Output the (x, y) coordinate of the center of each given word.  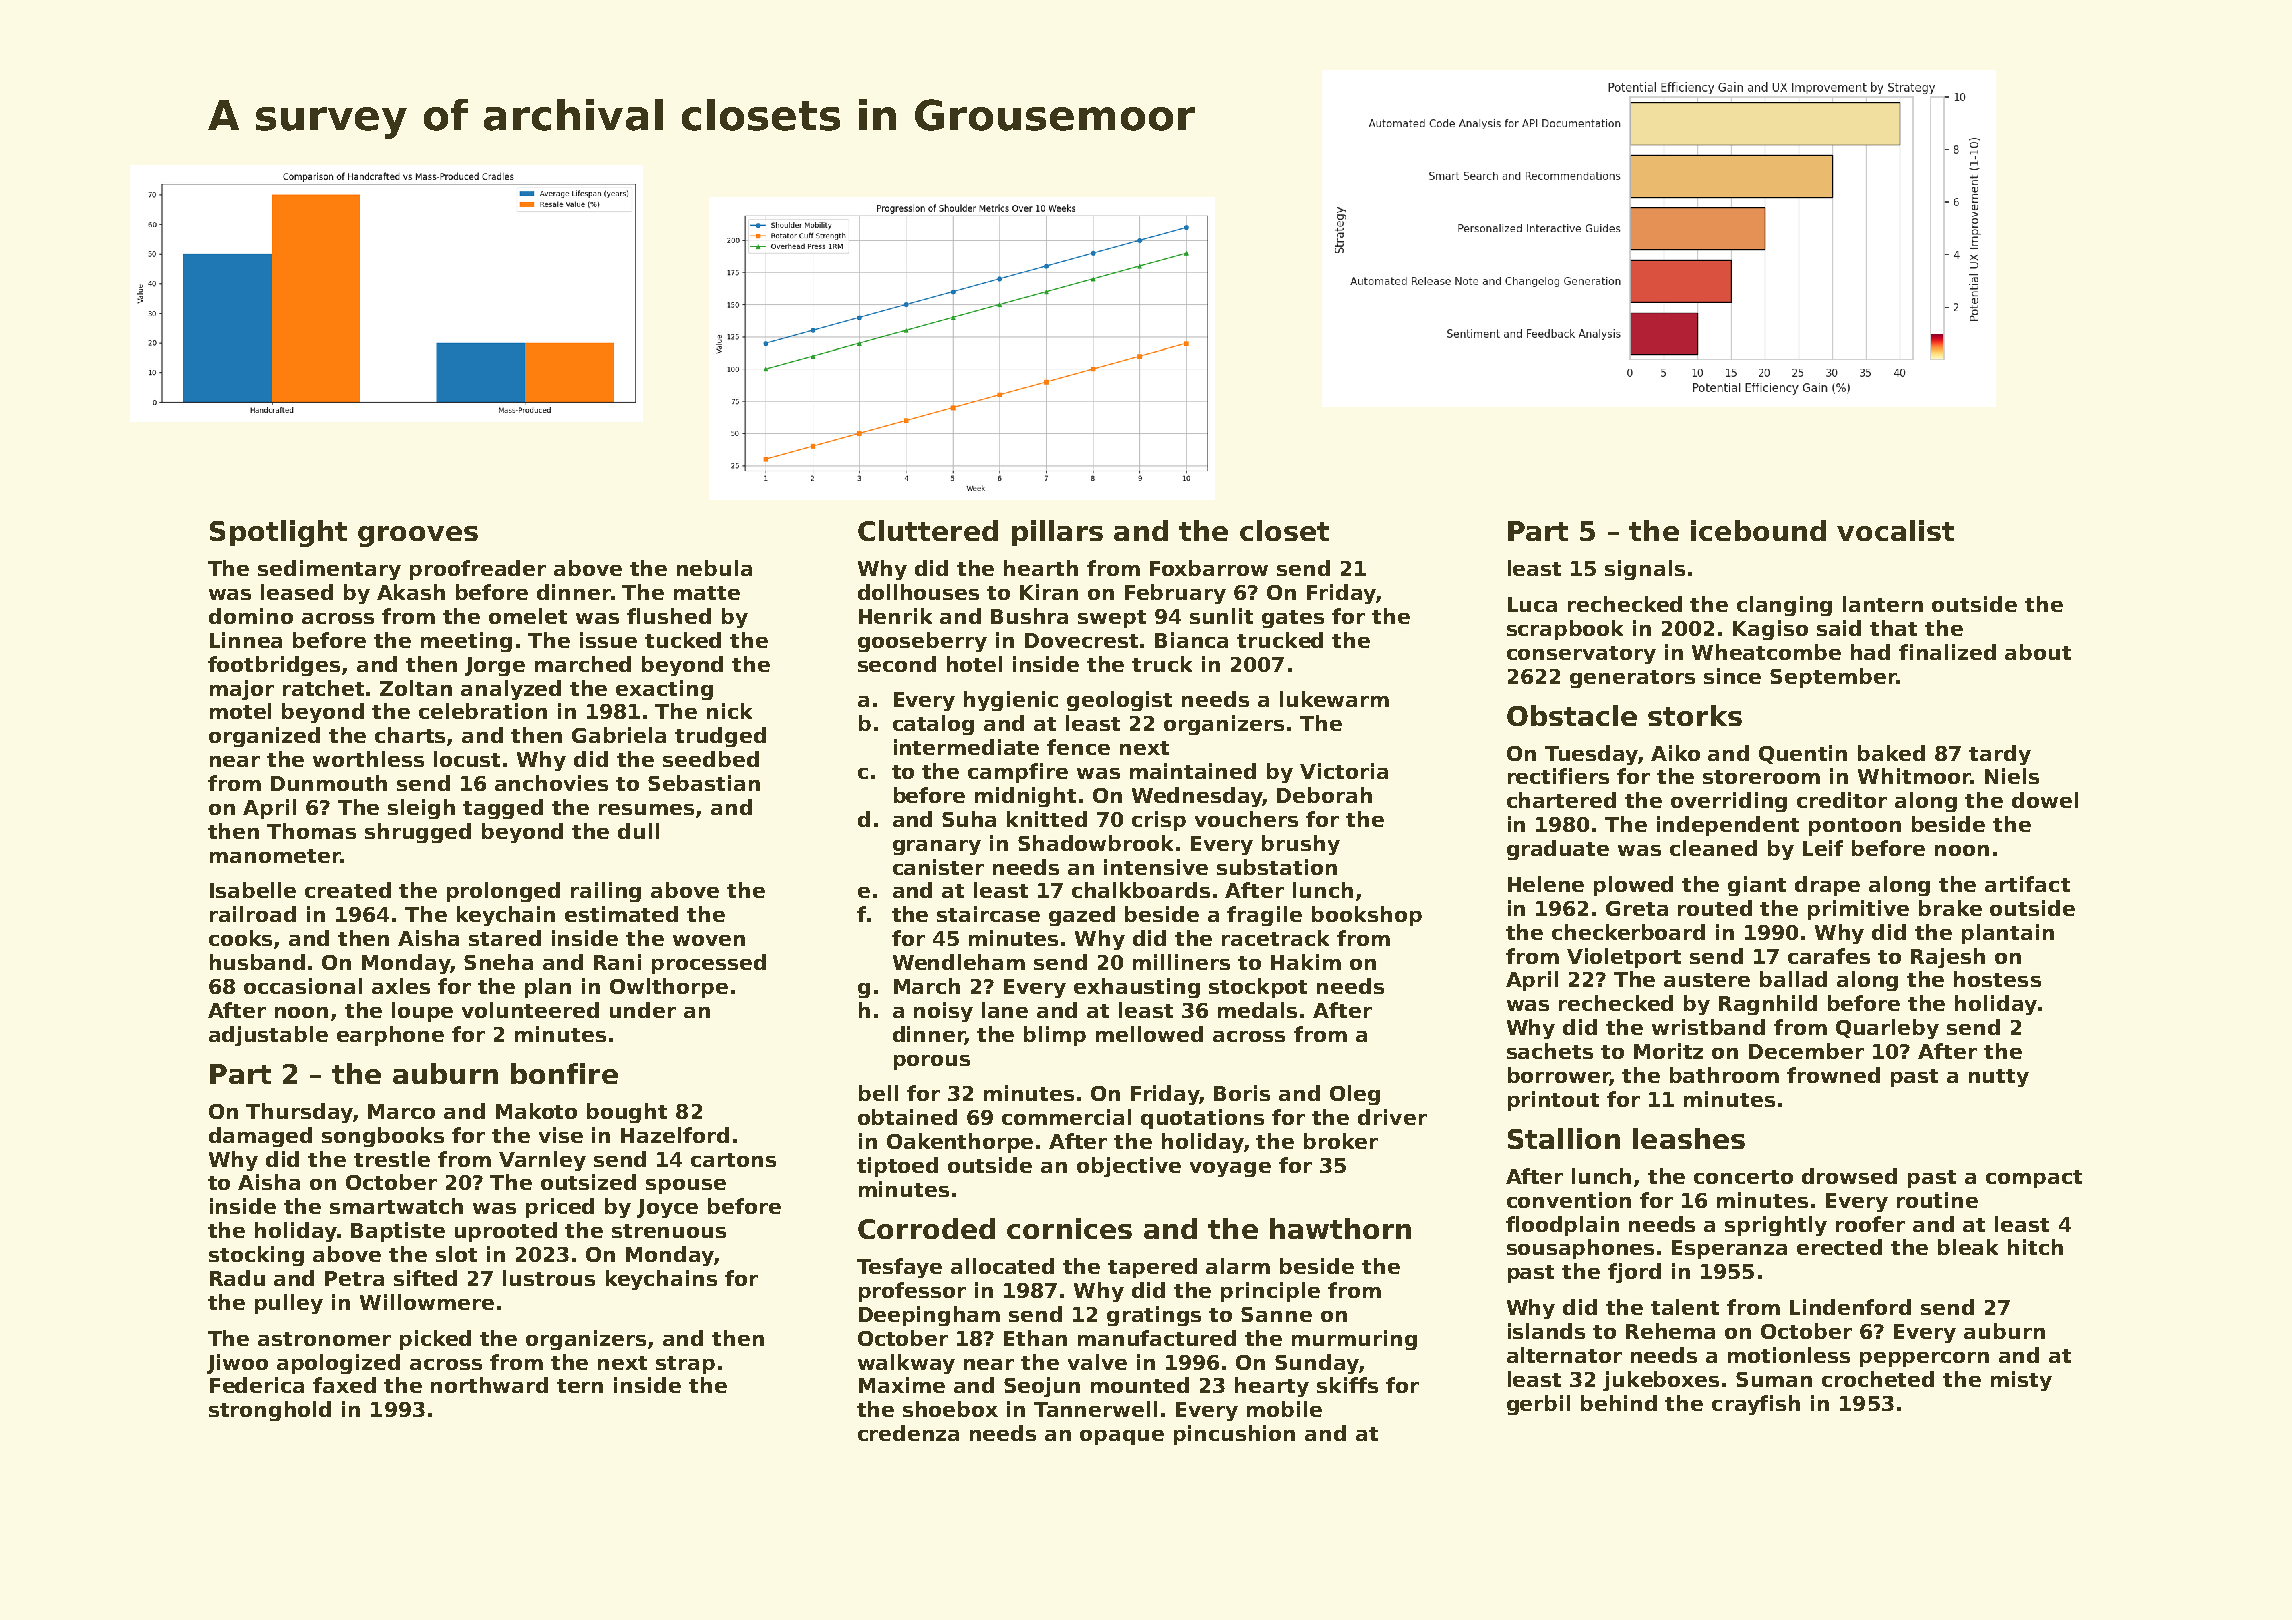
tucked (683, 640)
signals (1645, 570)
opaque (1122, 1437)
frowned (1833, 1075)
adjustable (268, 1036)
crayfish (1756, 1405)
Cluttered (928, 530)
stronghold (270, 1411)
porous (932, 1062)
